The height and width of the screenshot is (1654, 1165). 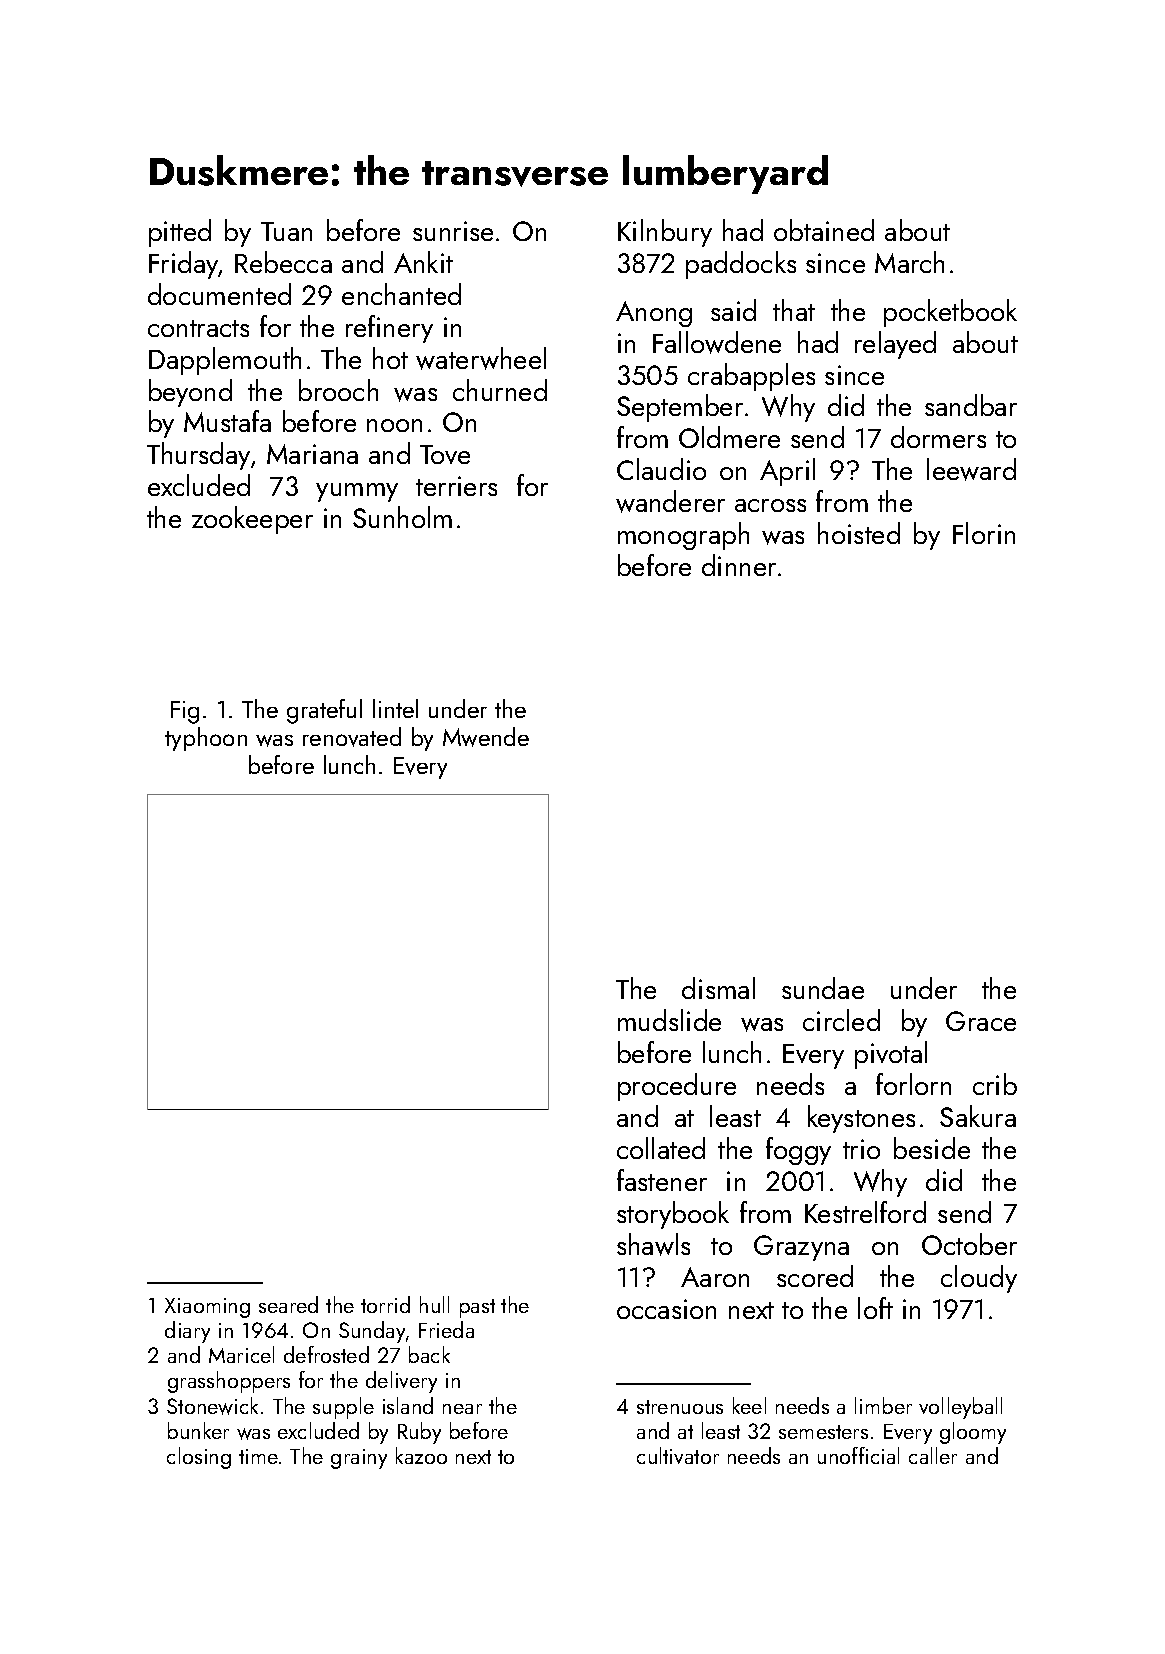 I want to click on September, so click(x=680, y=408).
